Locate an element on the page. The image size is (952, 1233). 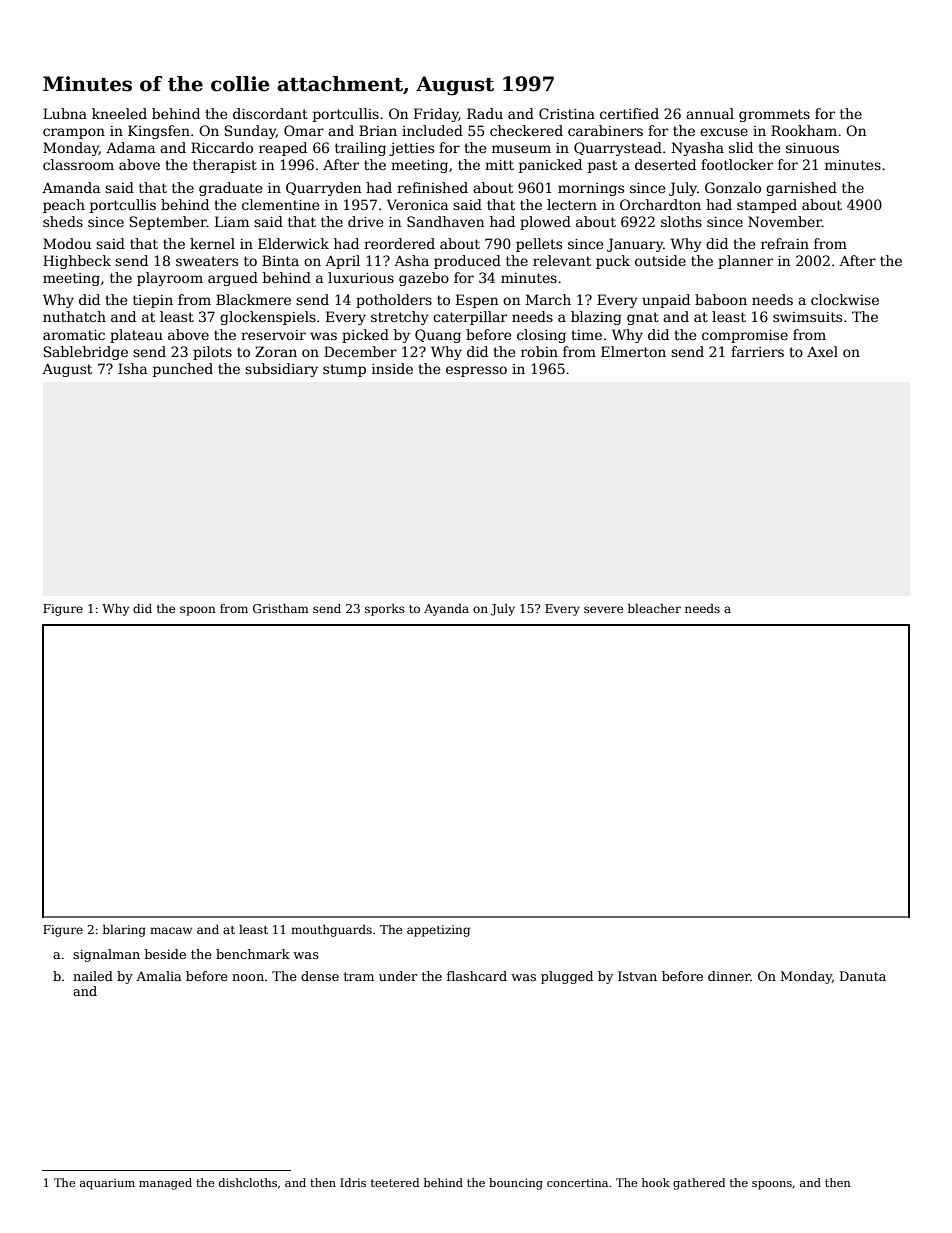
flashcard is located at coordinates (477, 976).
